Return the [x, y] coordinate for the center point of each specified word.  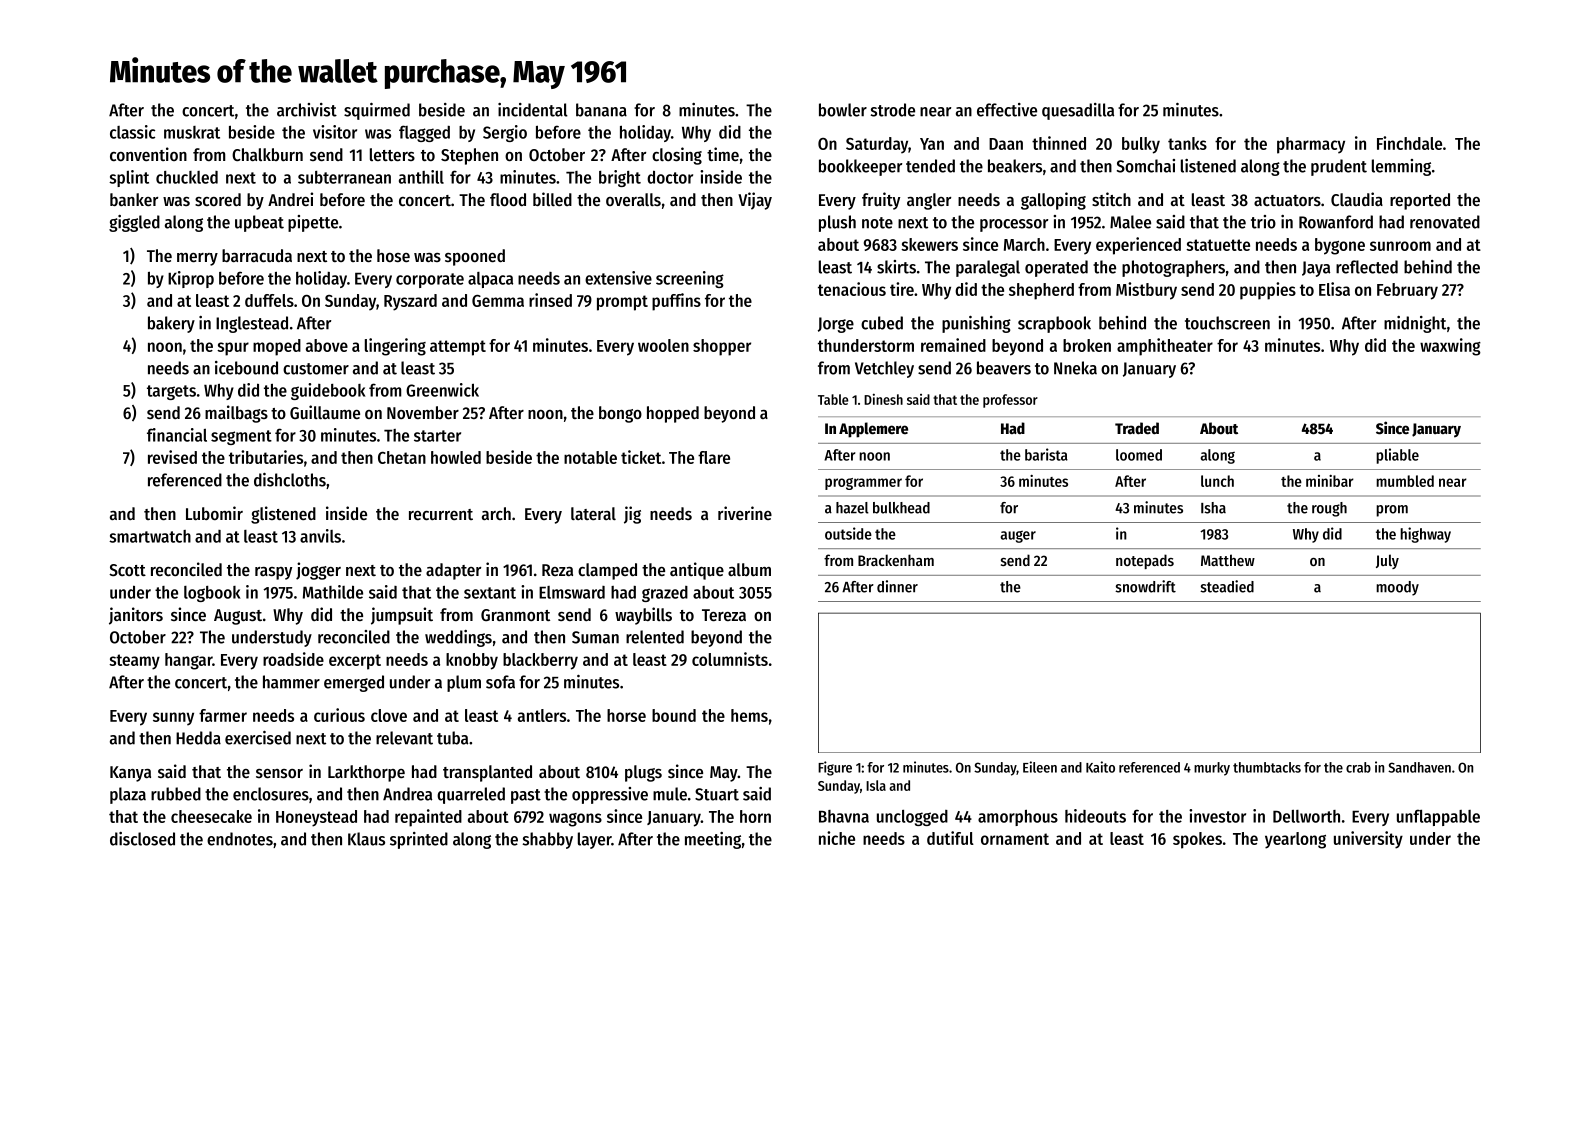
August [238, 617]
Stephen [469, 156]
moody [1397, 588]
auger [1018, 537]
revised [172, 457]
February [1407, 291]
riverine [745, 513]
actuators [1287, 200]
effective [1007, 110]
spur [233, 349]
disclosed [142, 839]
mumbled [1405, 481]
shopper [722, 347]
